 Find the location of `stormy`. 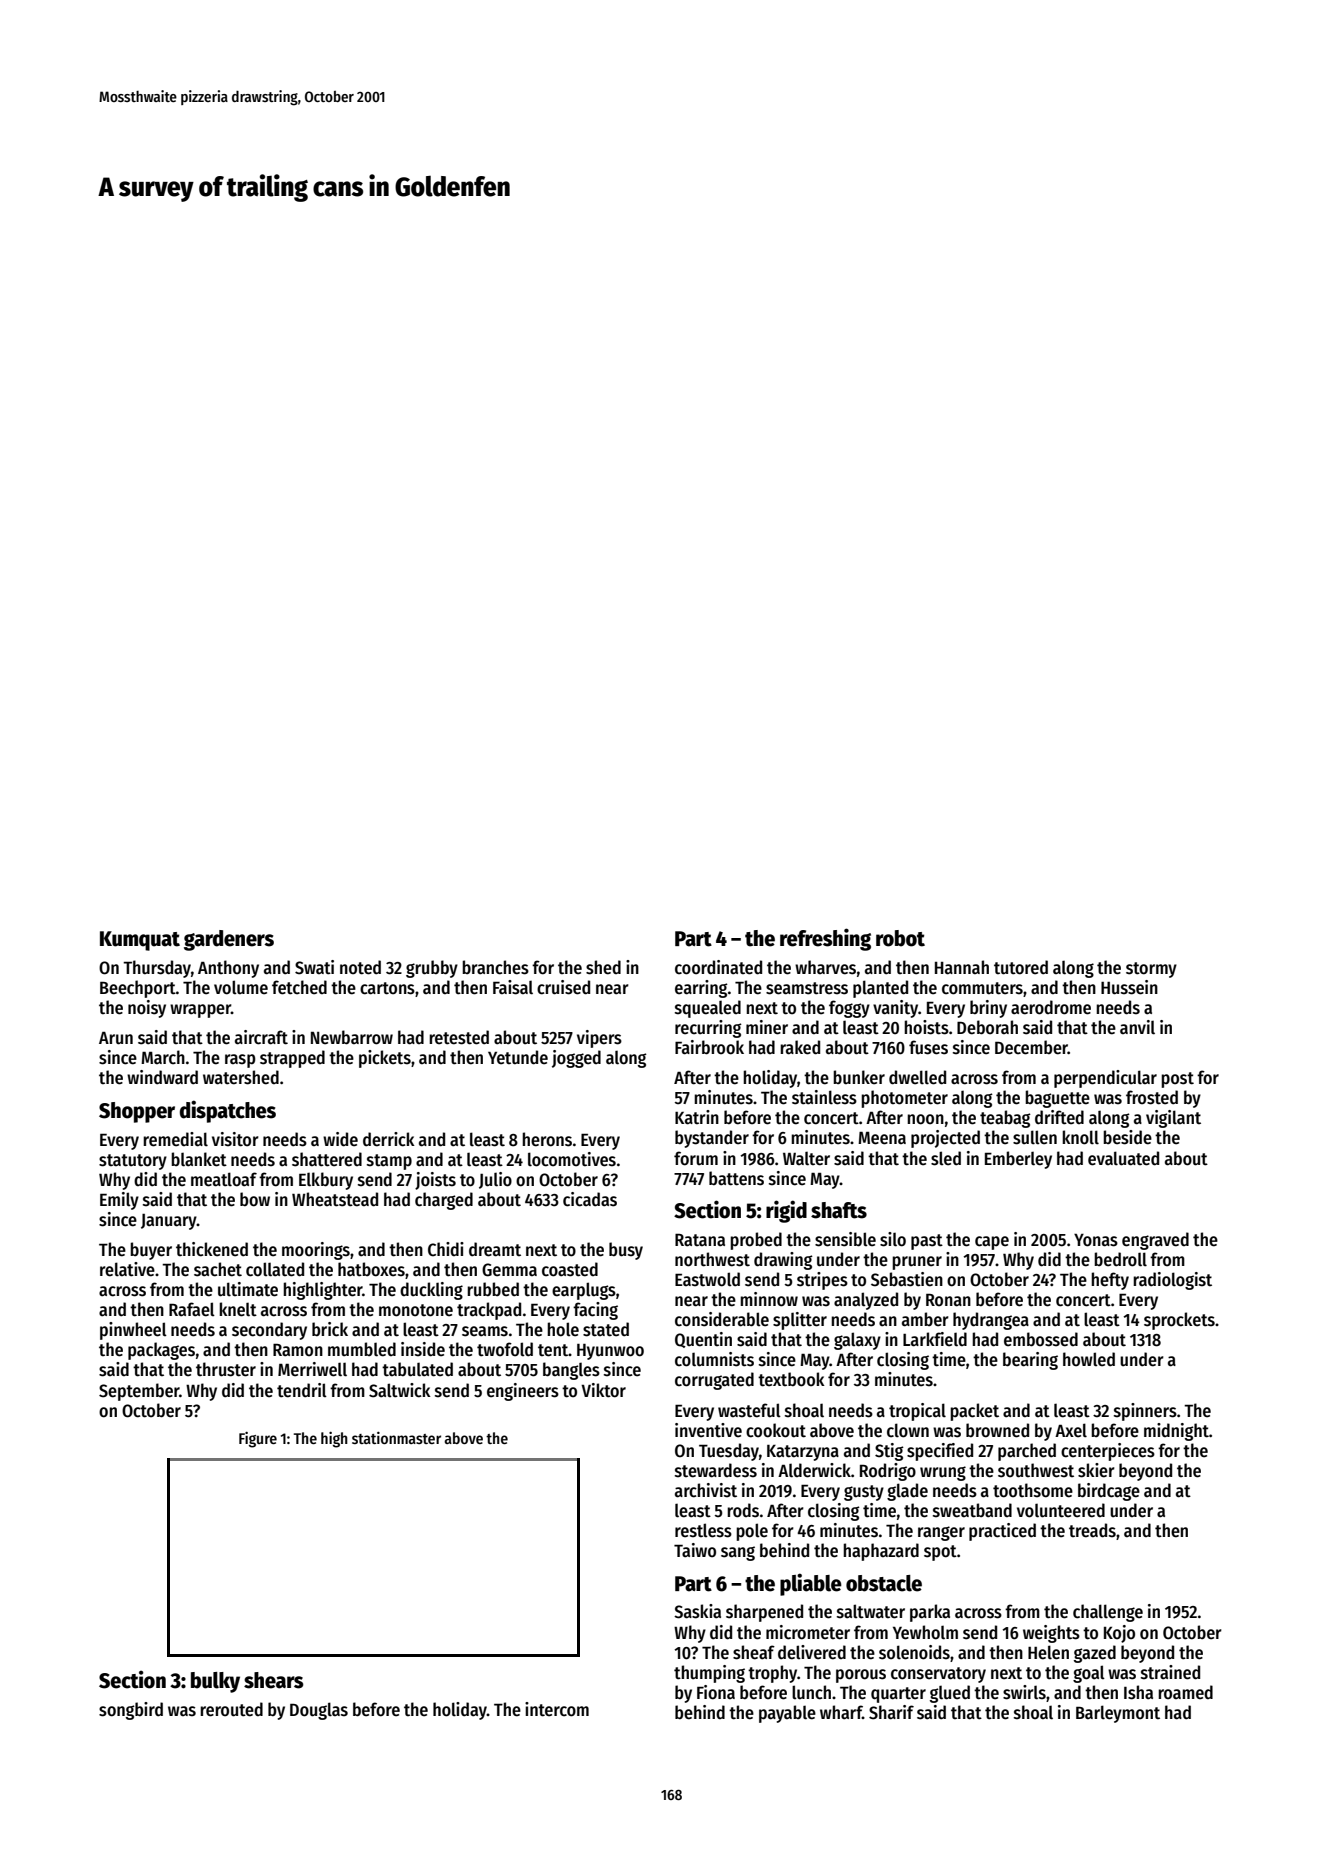

stormy is located at coordinates (1151, 970).
